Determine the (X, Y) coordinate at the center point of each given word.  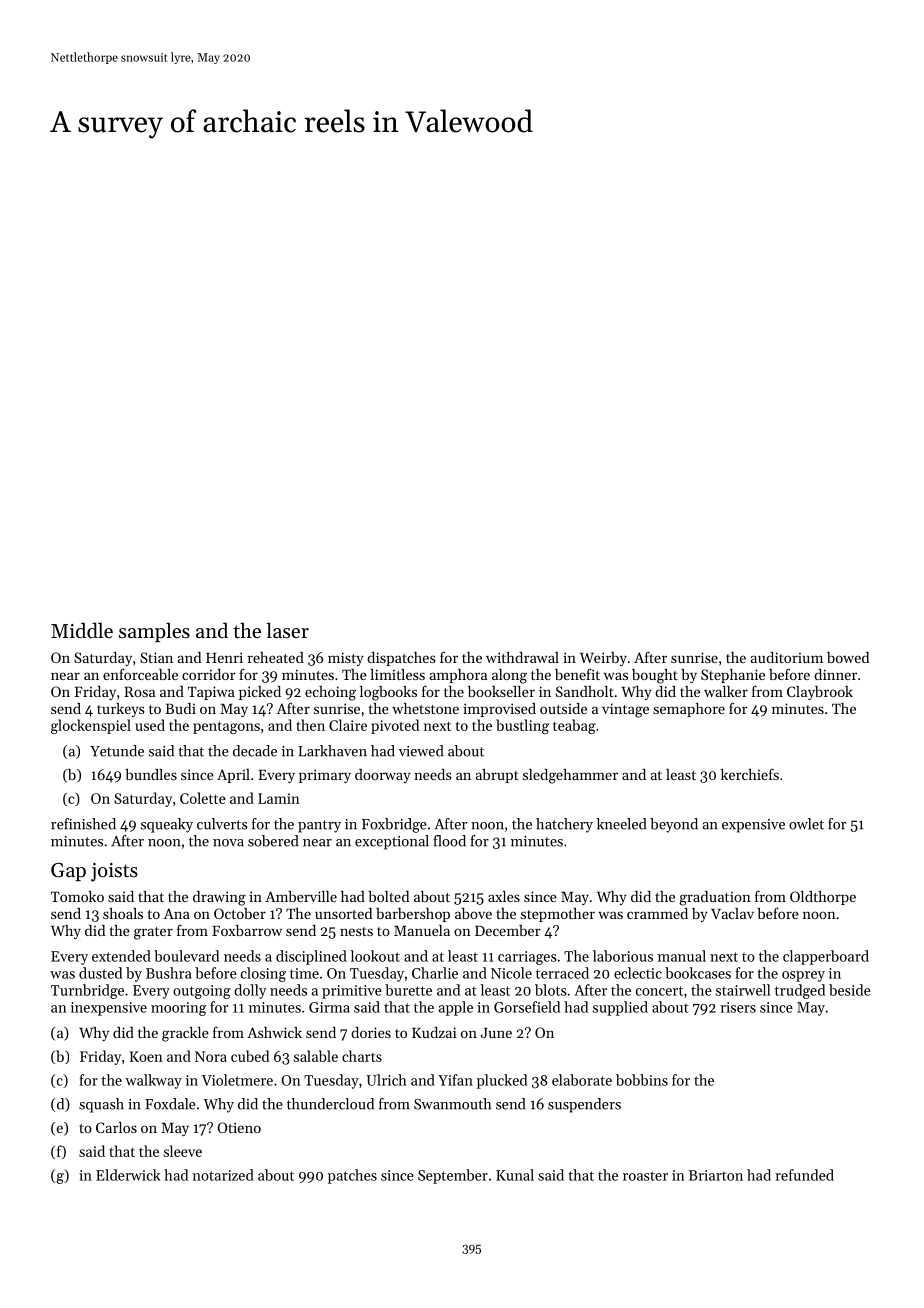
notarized (223, 1175)
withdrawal (522, 657)
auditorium (786, 657)
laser (287, 630)
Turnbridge (87, 991)
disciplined (311, 957)
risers (738, 1007)
